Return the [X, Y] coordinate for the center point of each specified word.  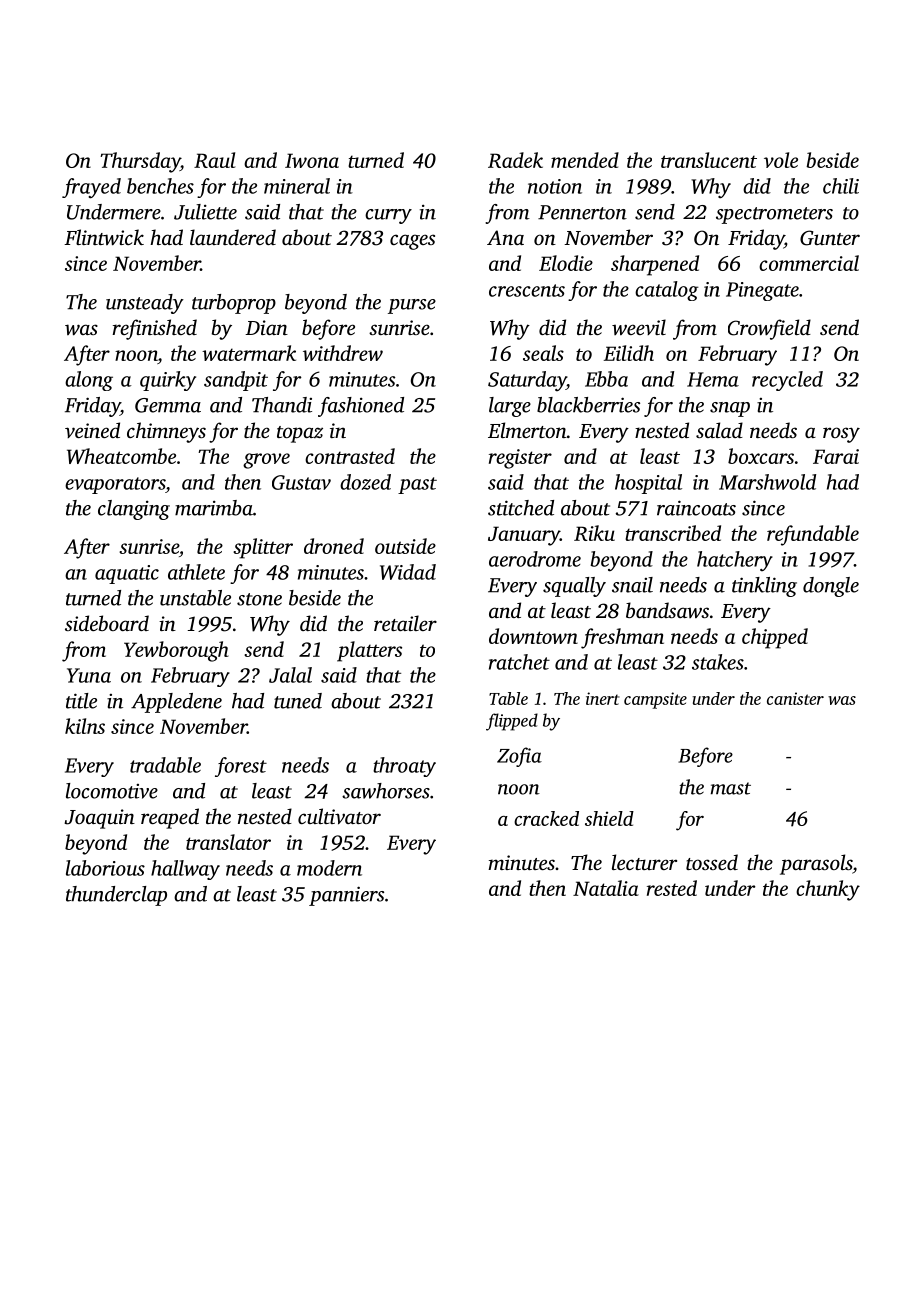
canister [795, 698]
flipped [512, 722]
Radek [515, 160]
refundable [813, 535]
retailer [405, 623]
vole [781, 160]
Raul [215, 160]
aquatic [127, 574]
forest [241, 767]
